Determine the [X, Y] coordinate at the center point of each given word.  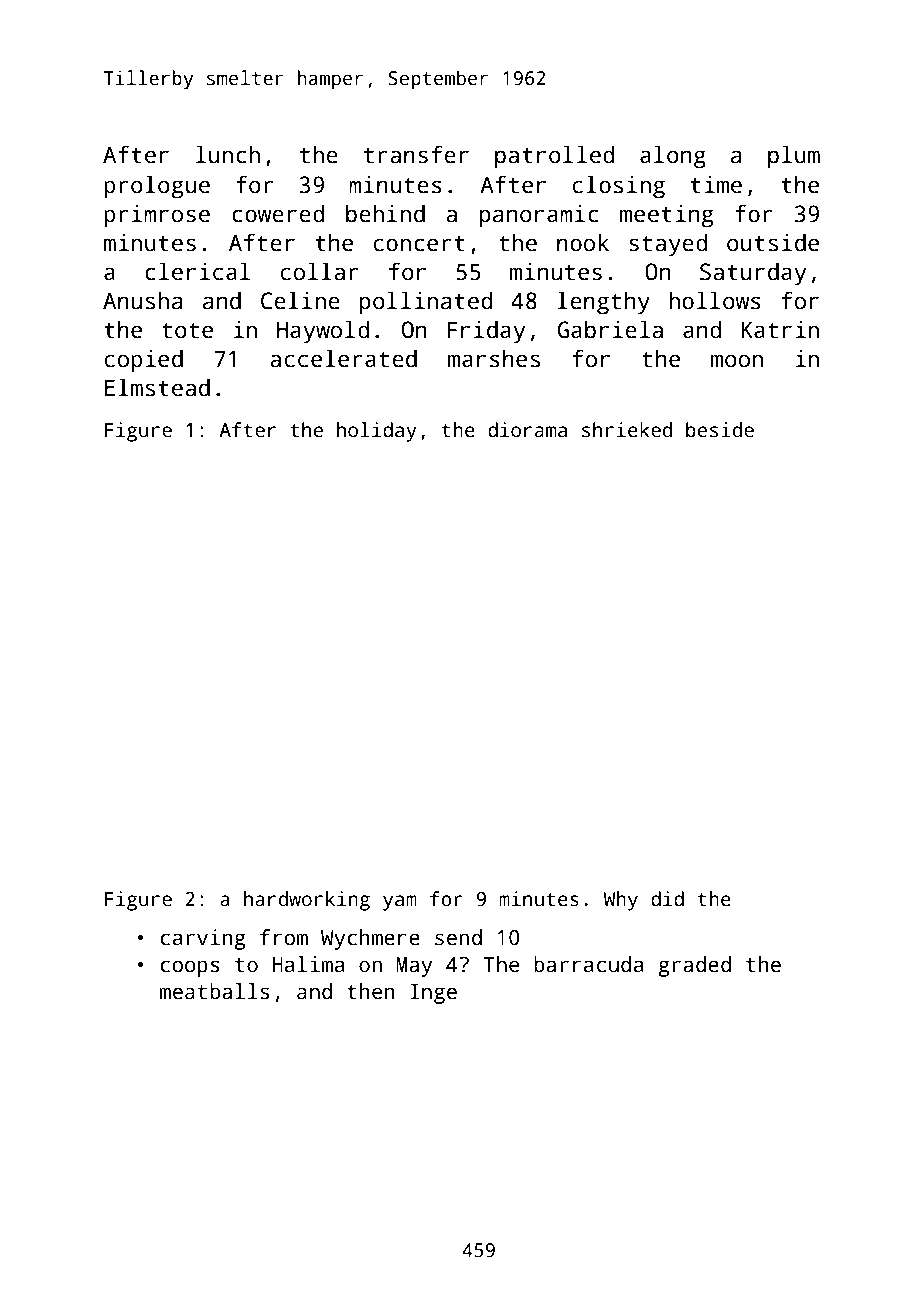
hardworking [307, 901]
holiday [377, 432]
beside [720, 430]
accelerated [343, 358]
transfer [416, 154]
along [673, 157]
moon [737, 361]
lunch [228, 154]
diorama [527, 430]
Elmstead [157, 387]
